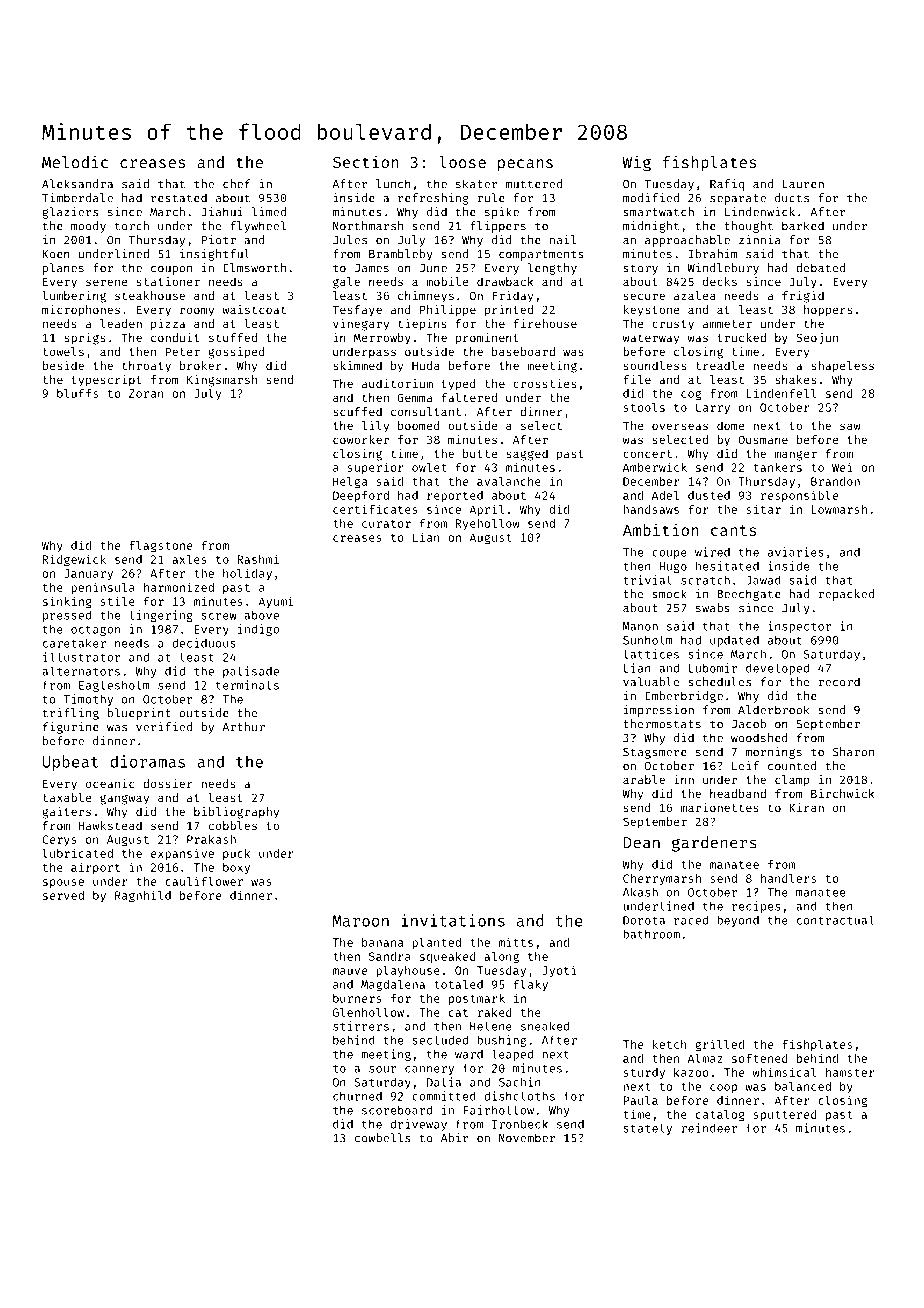 The image size is (924, 1308). What do you see at coordinates (357, 1096) in the screenshot?
I see `churned` at bounding box center [357, 1096].
